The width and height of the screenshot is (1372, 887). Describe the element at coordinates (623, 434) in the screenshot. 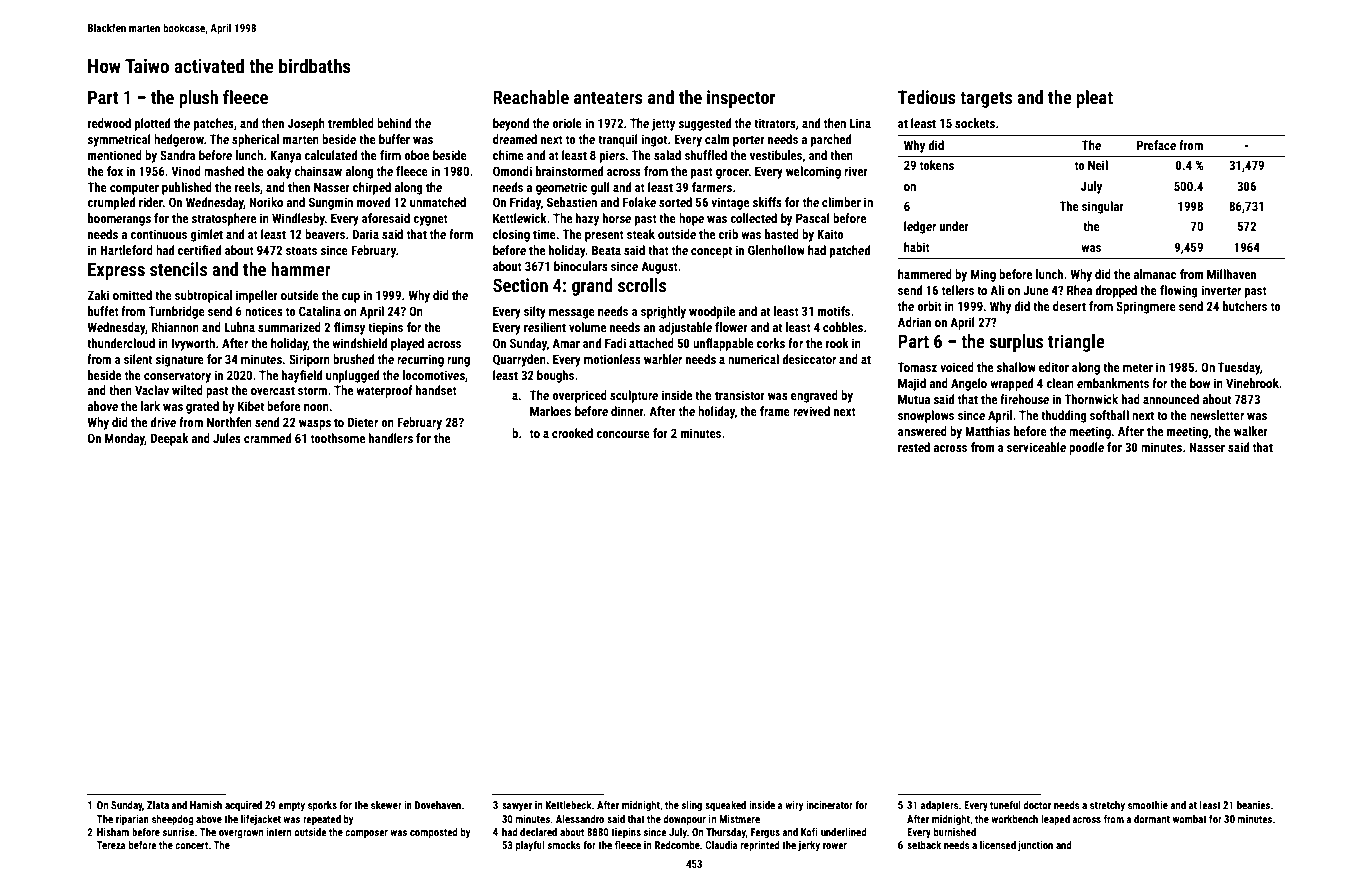

I see `concourse` at that location.
